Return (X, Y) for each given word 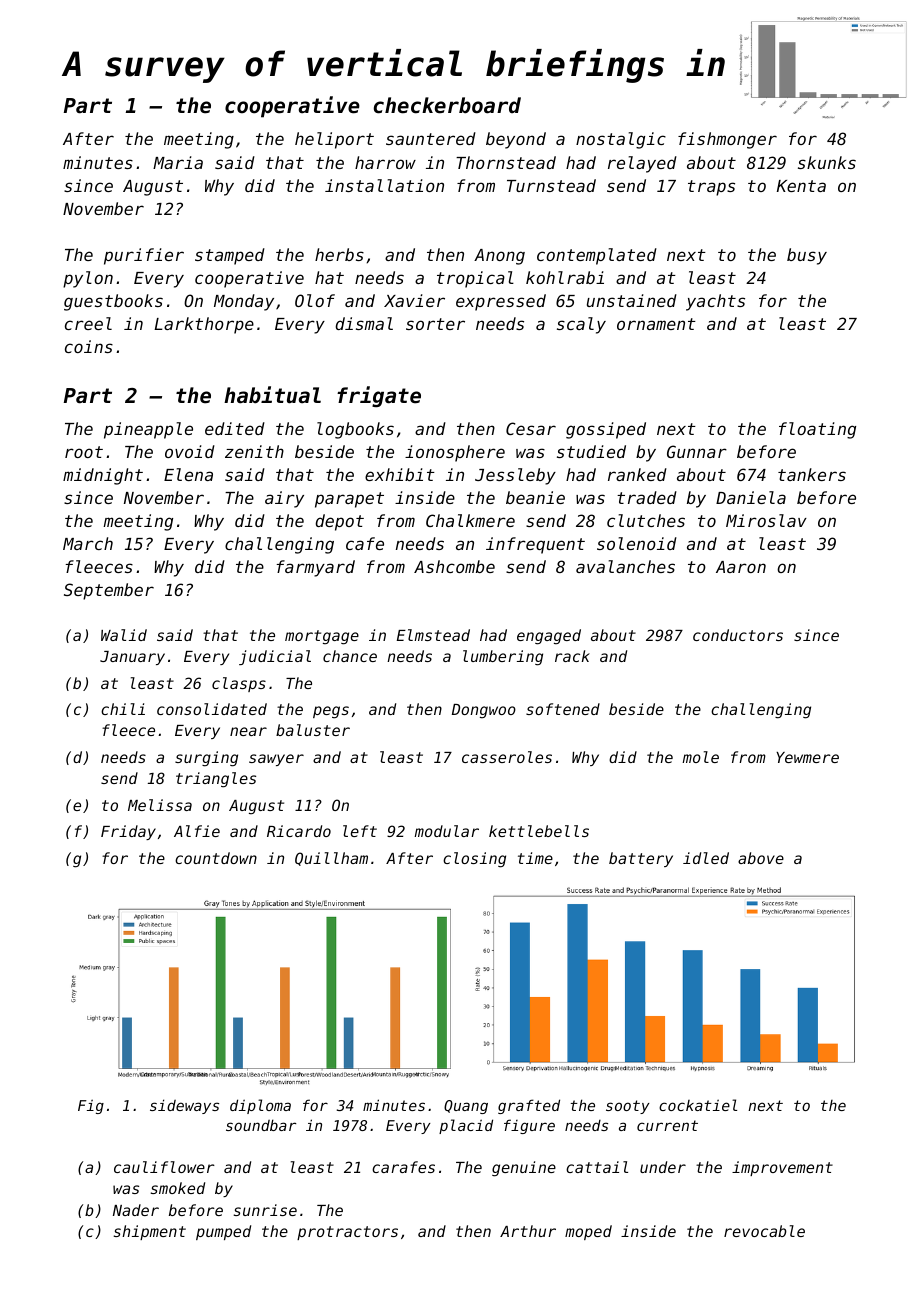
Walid (124, 635)
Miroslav (766, 520)
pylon (88, 279)
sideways (184, 1106)
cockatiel (698, 1105)
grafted (529, 1106)
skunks (827, 162)
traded (647, 497)
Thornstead (506, 162)
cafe (365, 543)
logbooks (355, 430)
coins (89, 346)
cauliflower (164, 1167)
